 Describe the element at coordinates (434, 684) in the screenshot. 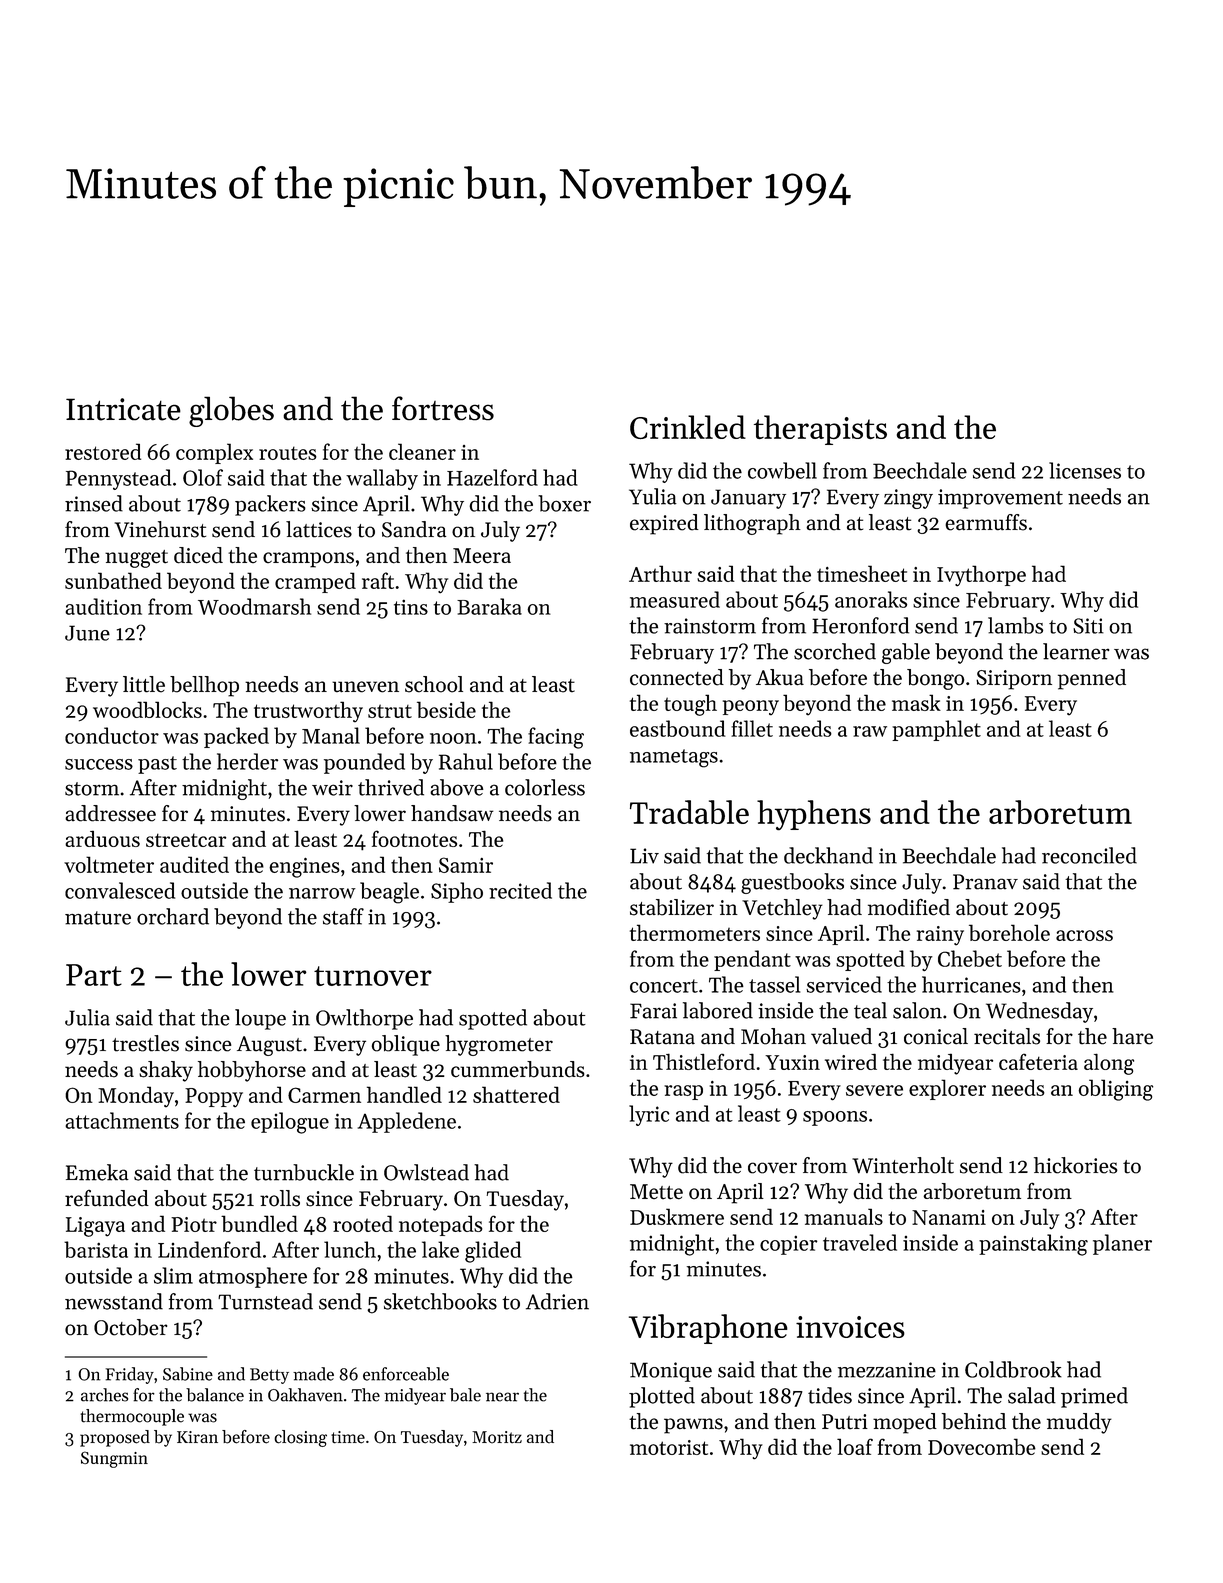

I see `school` at that location.
